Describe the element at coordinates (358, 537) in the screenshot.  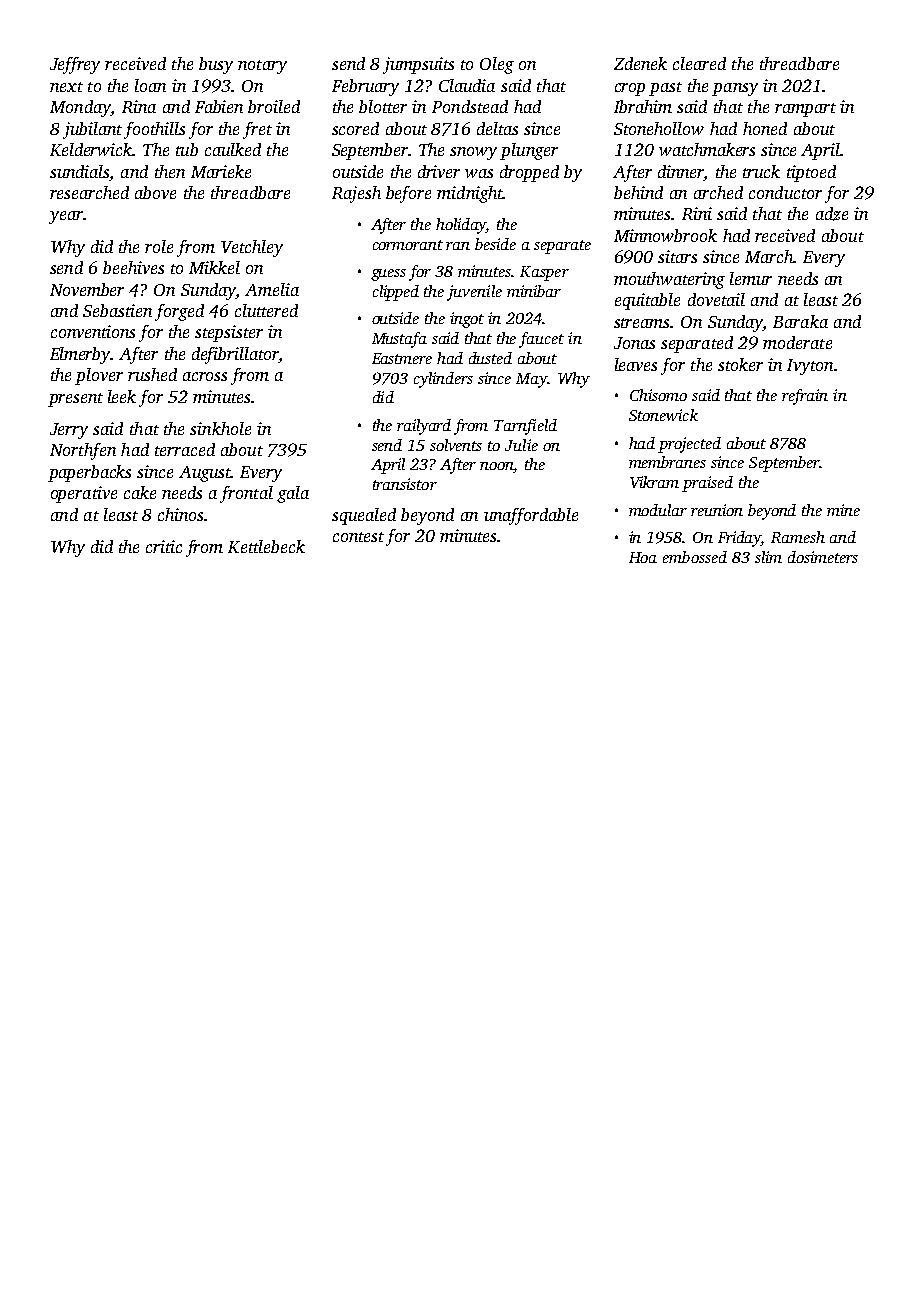
I see `contest` at that location.
